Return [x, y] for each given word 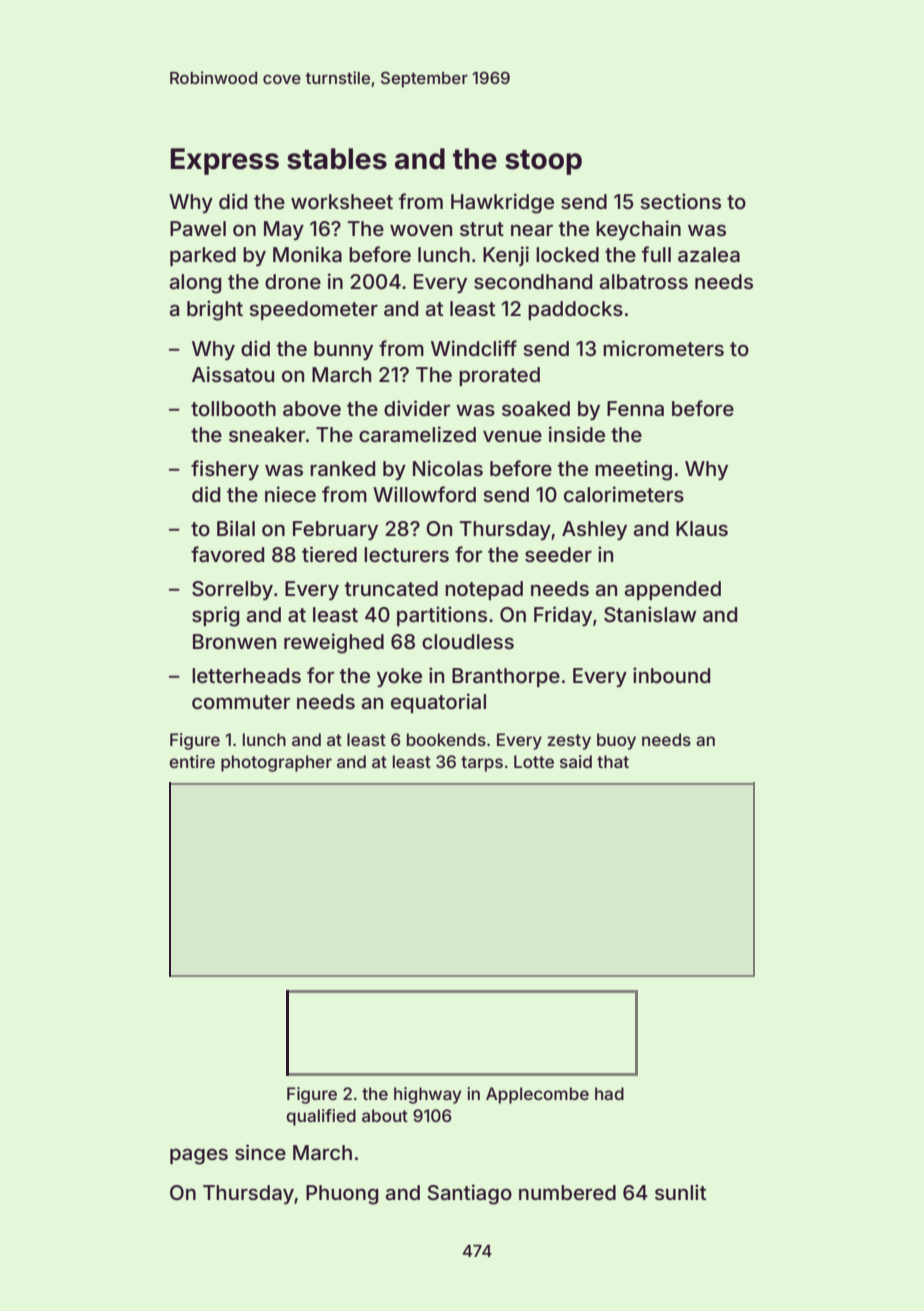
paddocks [575, 310]
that [613, 761]
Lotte [534, 761]
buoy [616, 741]
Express [225, 161]
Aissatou [233, 374]
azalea [709, 254]
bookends [446, 739]
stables [337, 159]
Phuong [342, 1195]
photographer [276, 763]
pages [199, 1156]
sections [680, 201]
